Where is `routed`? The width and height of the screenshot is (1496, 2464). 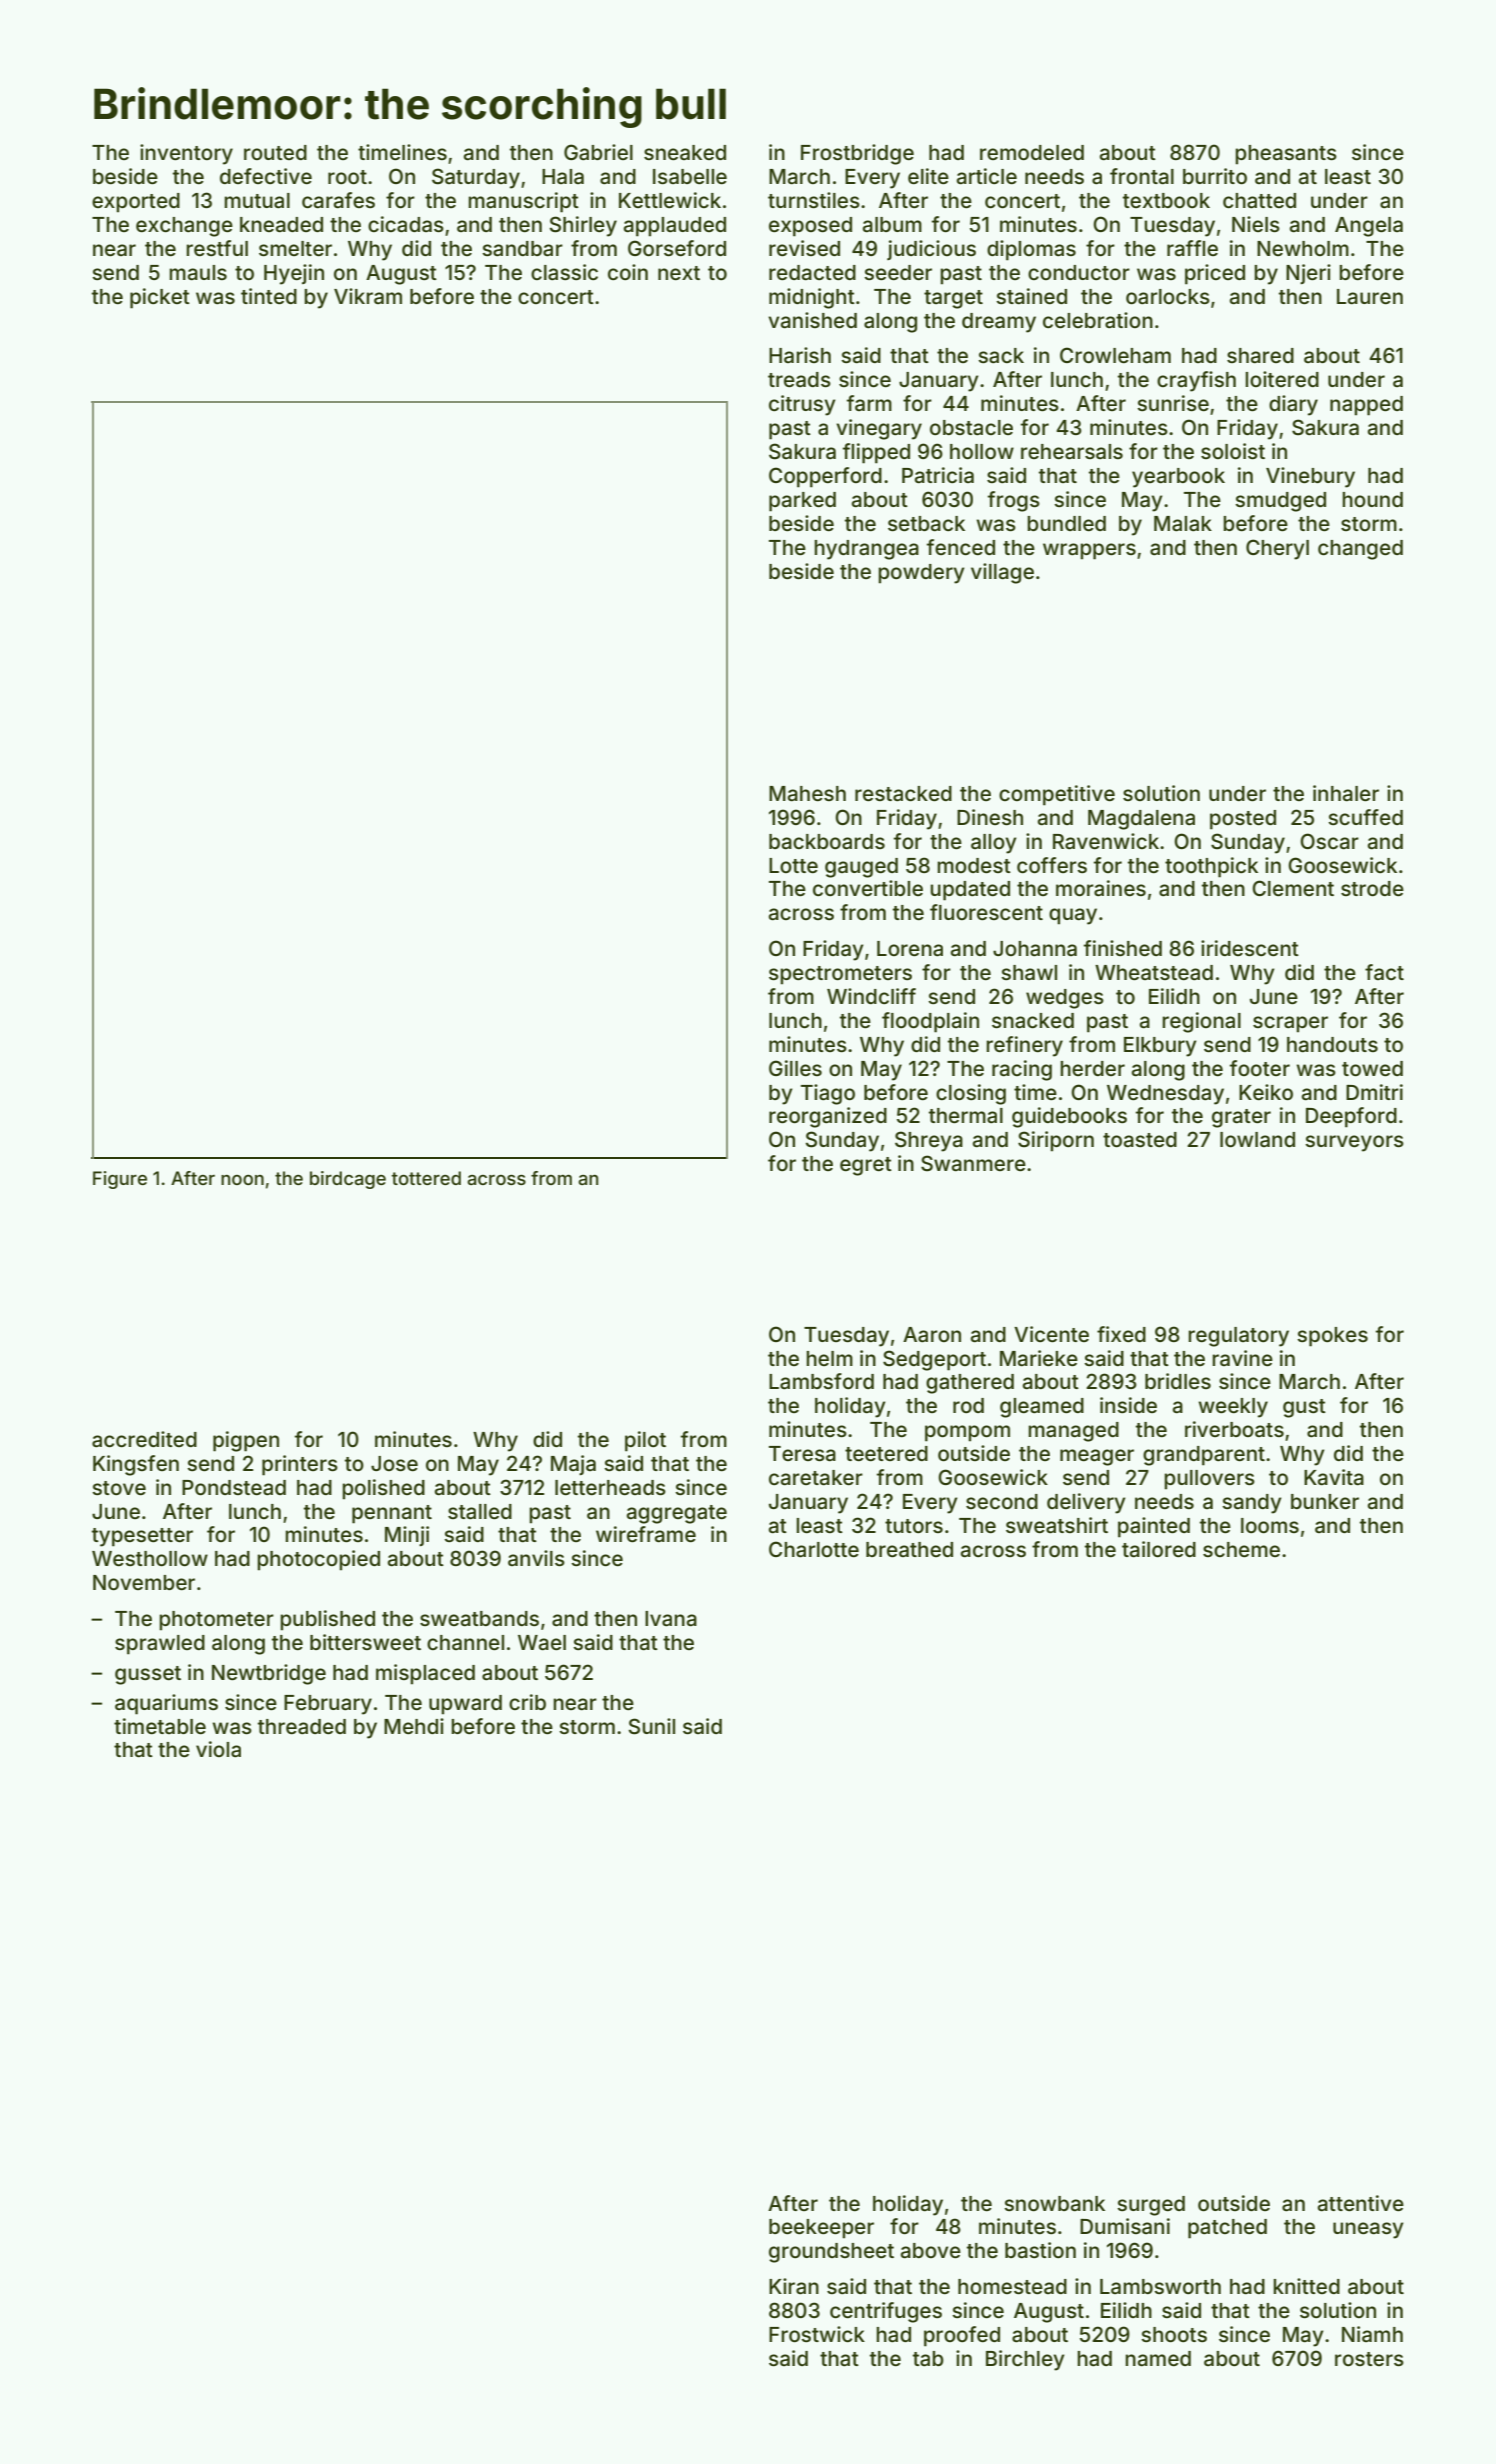
routed is located at coordinates (275, 152).
